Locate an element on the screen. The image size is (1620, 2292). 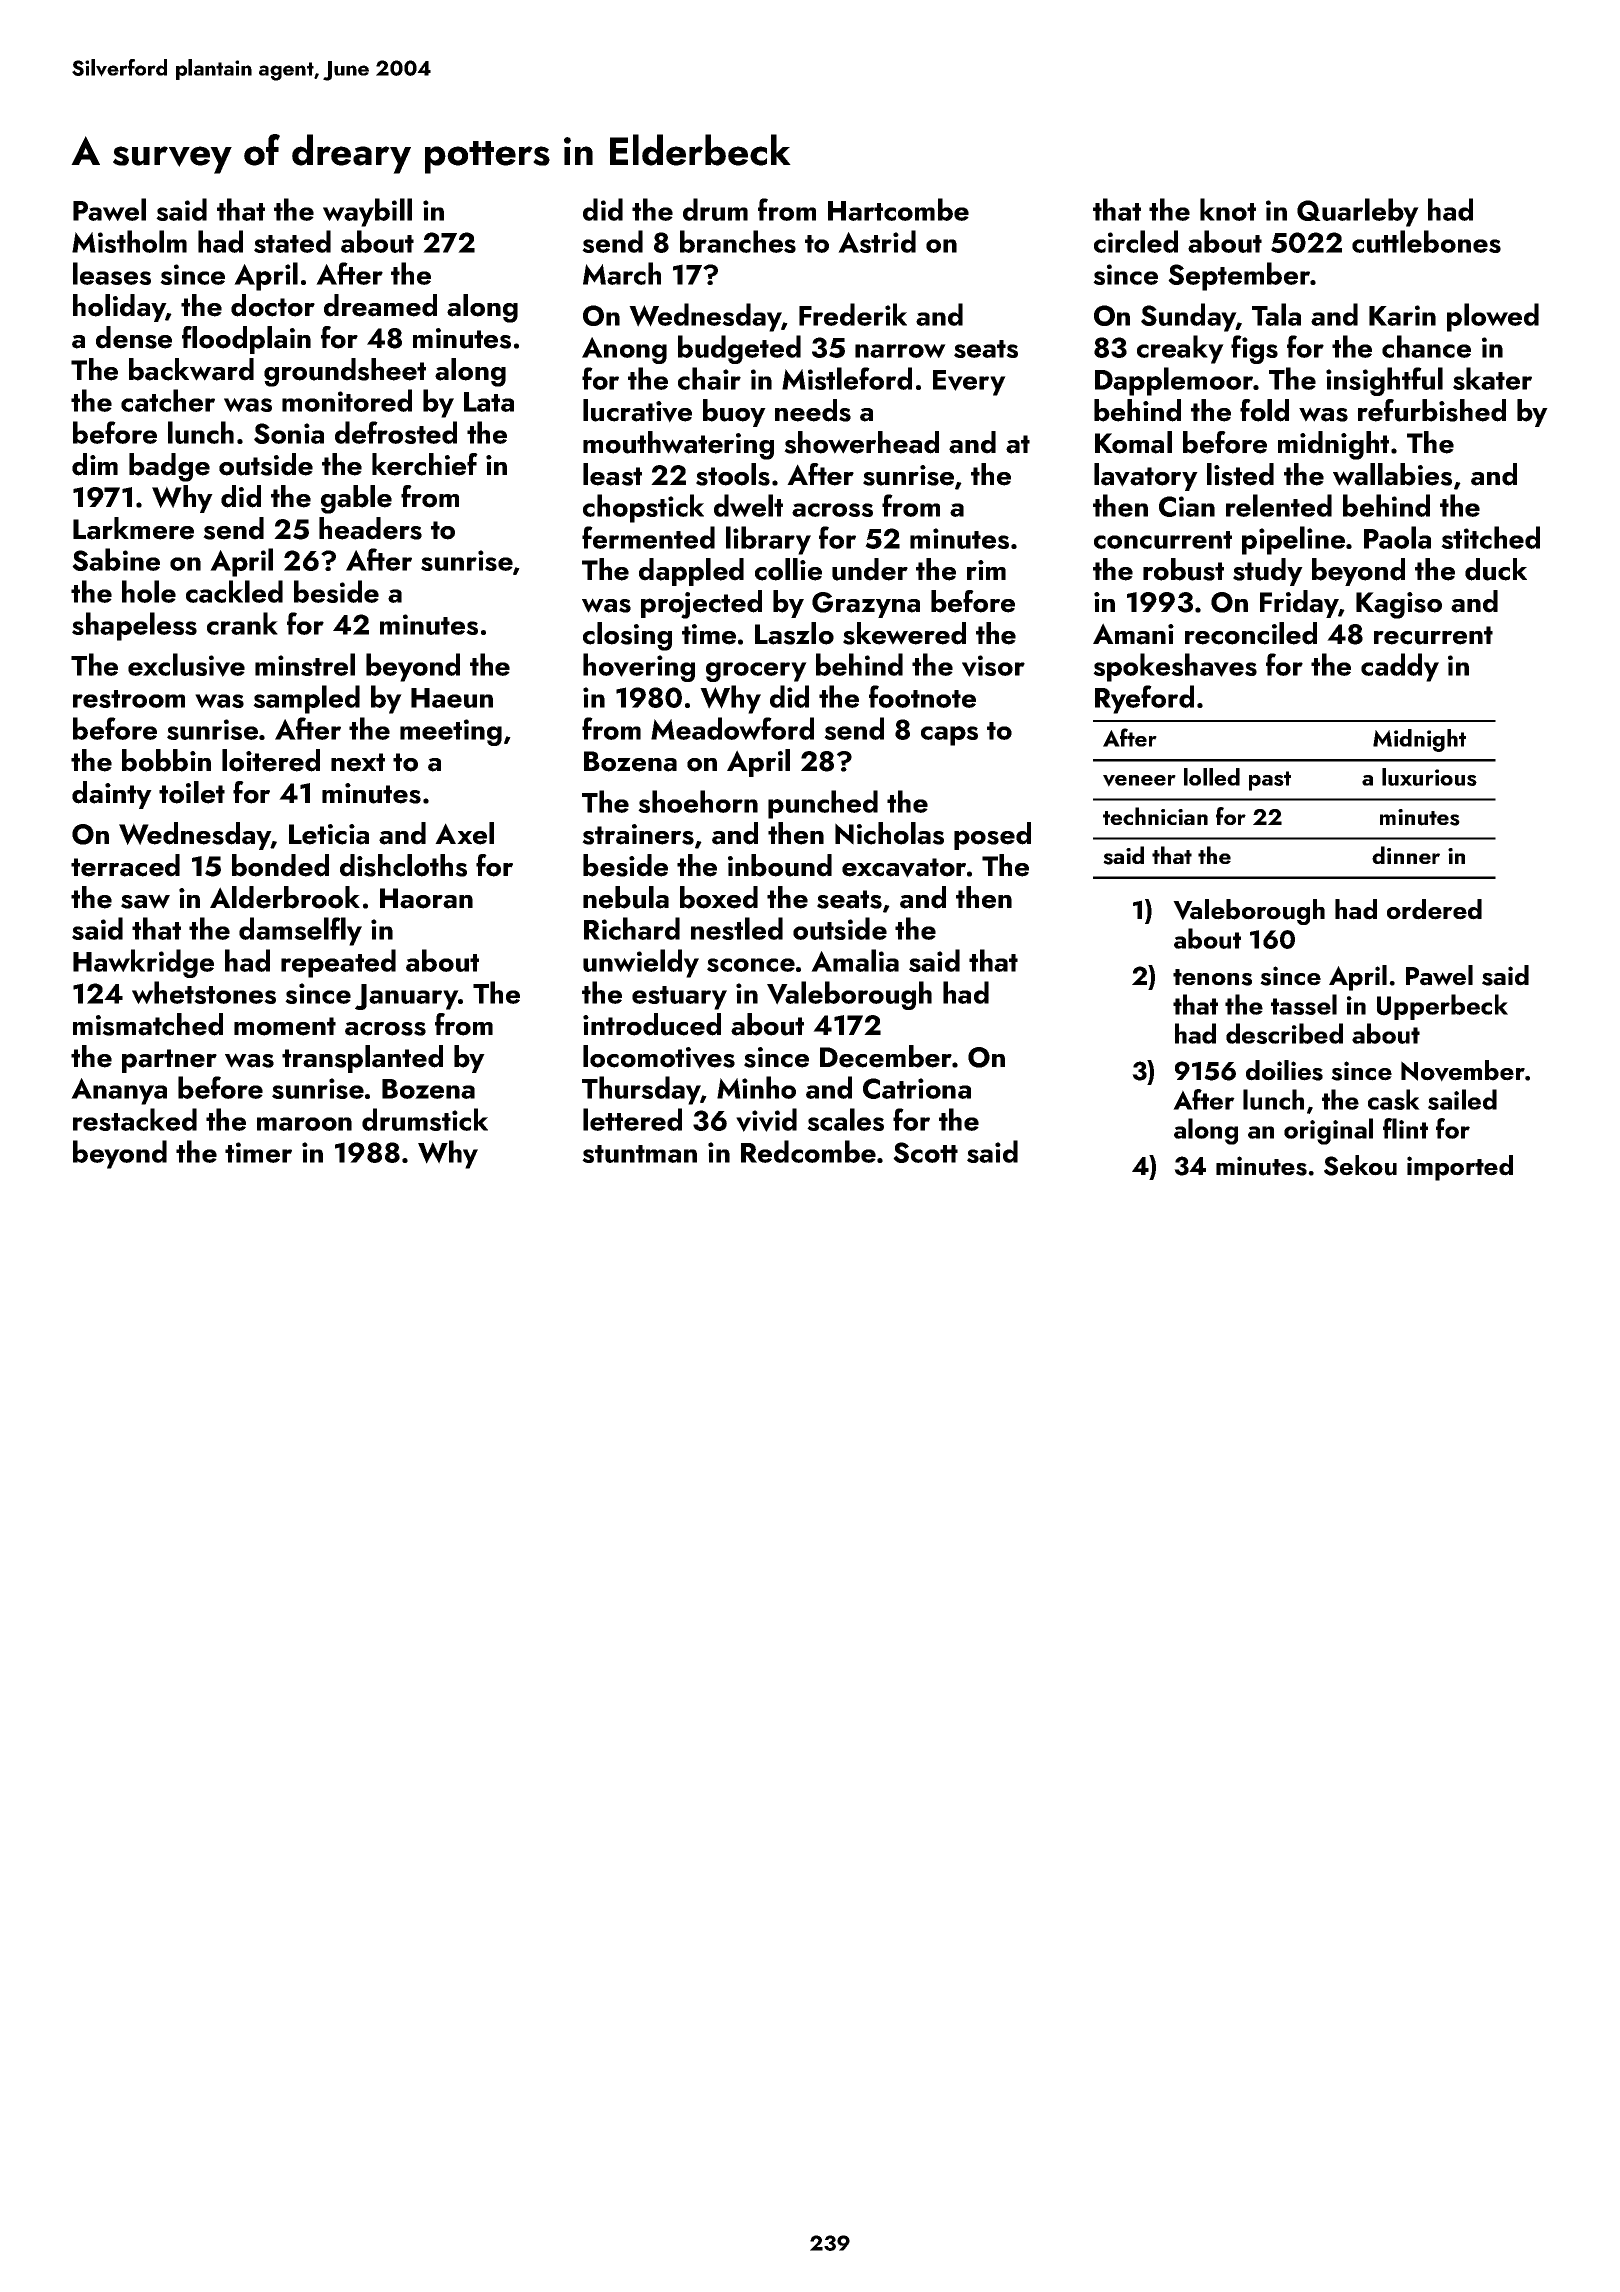
nebula is located at coordinates (626, 897).
